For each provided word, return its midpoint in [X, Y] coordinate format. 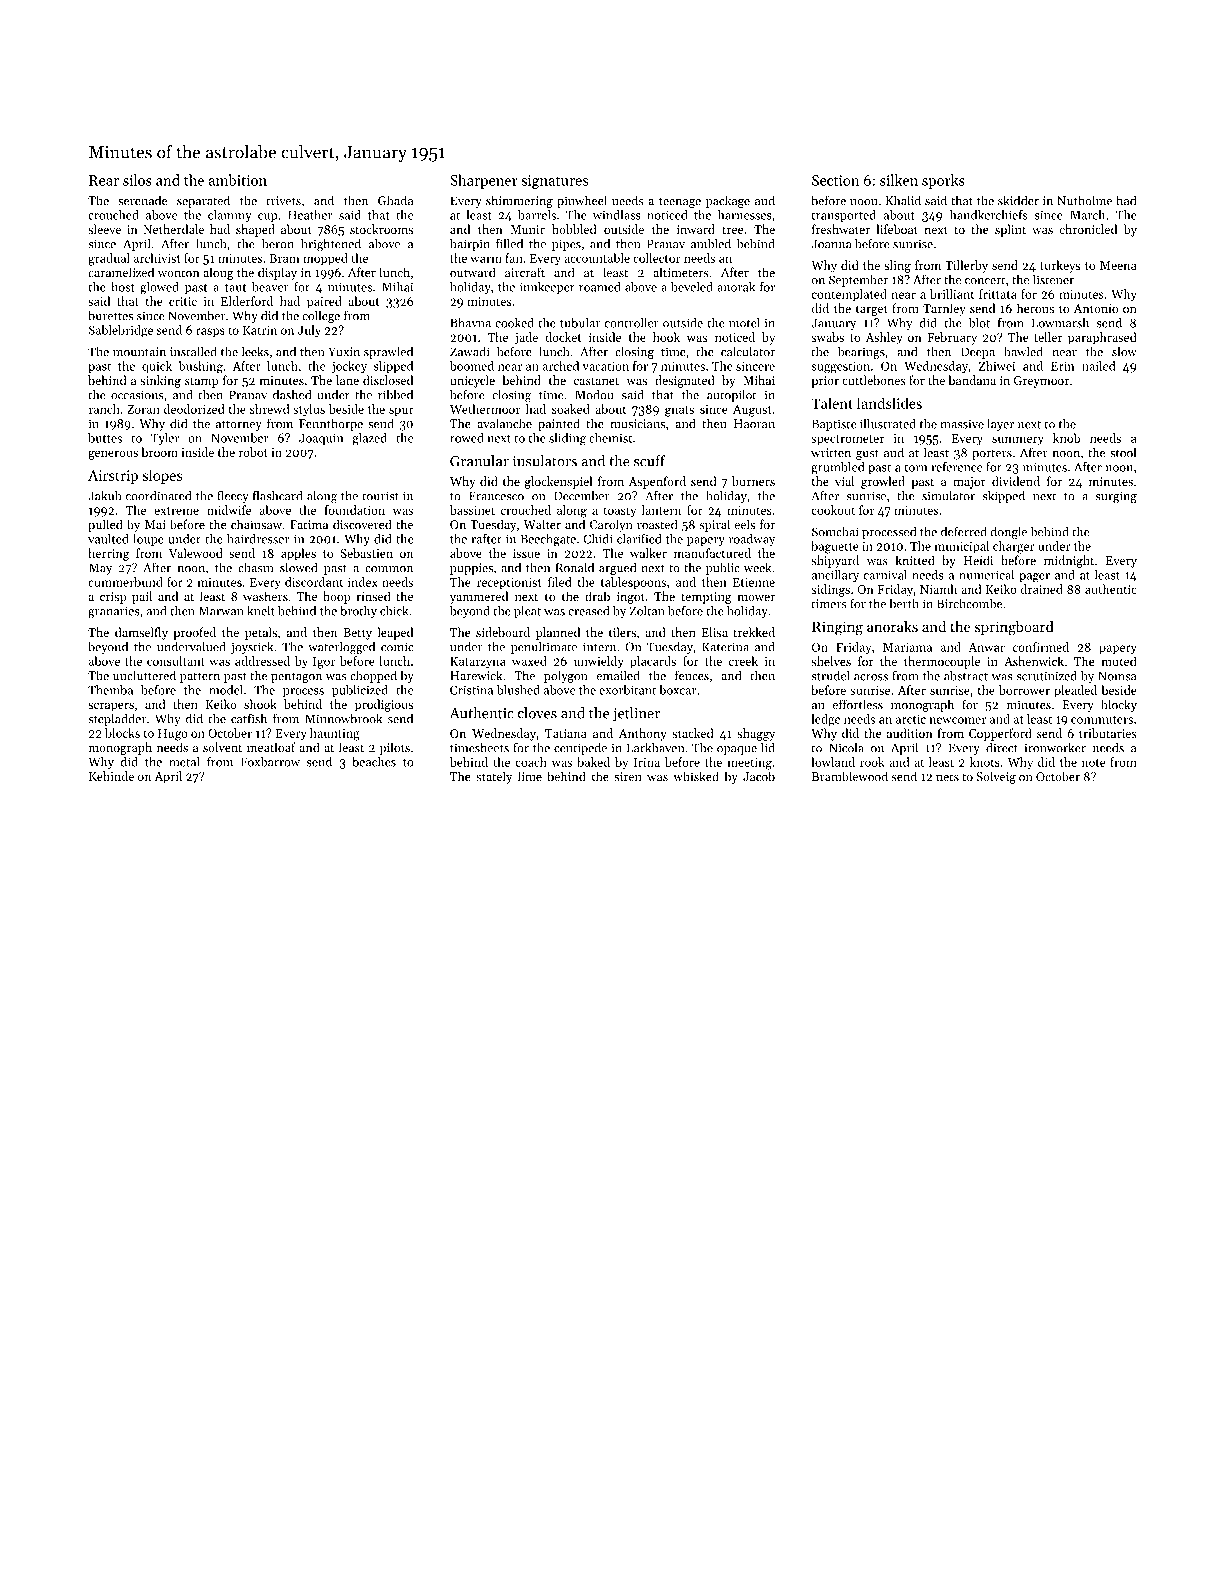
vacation [605, 366]
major [969, 483]
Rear [104, 180]
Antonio [1096, 308]
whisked [696, 776]
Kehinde [111, 776]
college [321, 316]
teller [1048, 337]
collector [657, 258]
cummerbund [125, 582]
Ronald [574, 567]
